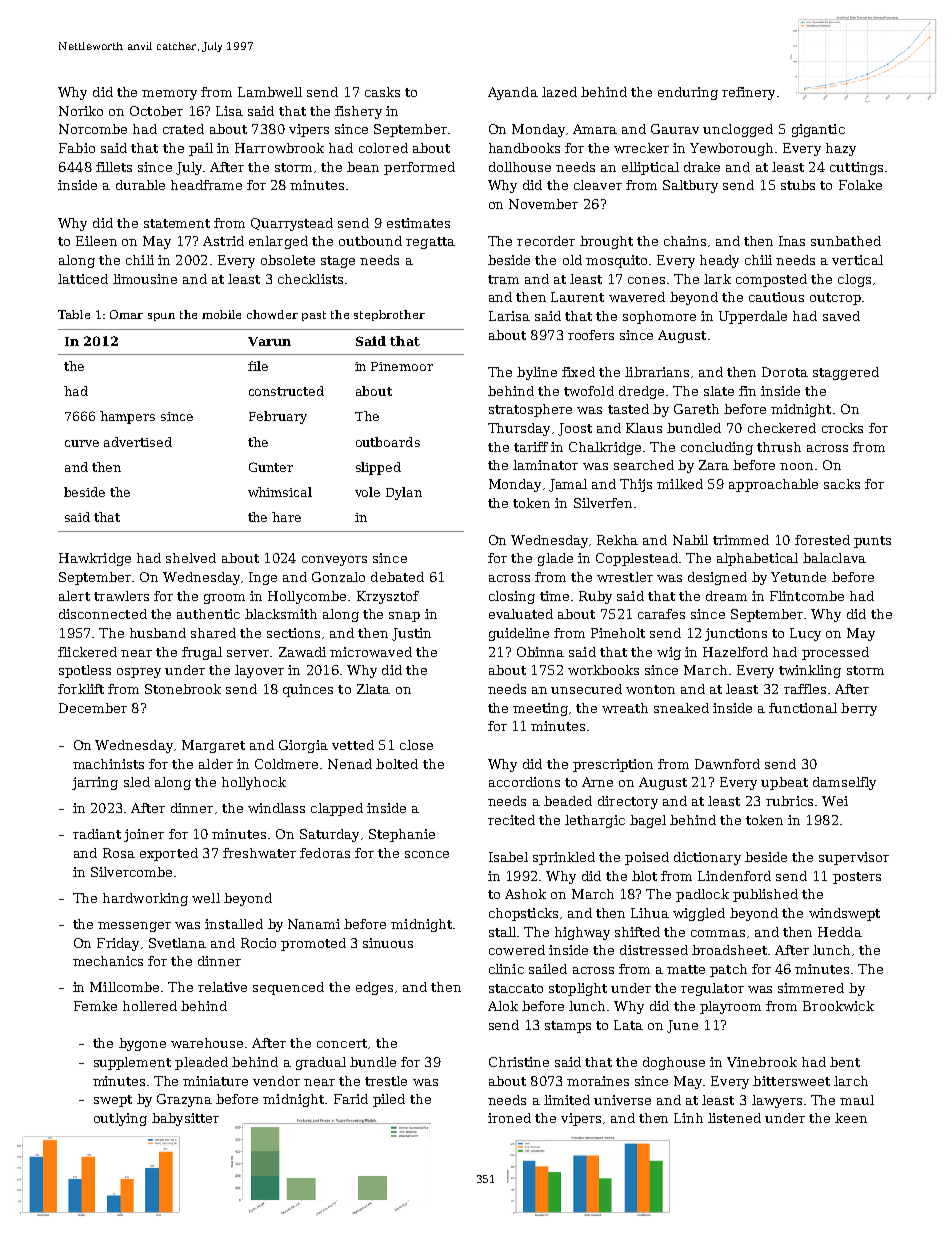  I want to click on stratosphere, so click(530, 410).
